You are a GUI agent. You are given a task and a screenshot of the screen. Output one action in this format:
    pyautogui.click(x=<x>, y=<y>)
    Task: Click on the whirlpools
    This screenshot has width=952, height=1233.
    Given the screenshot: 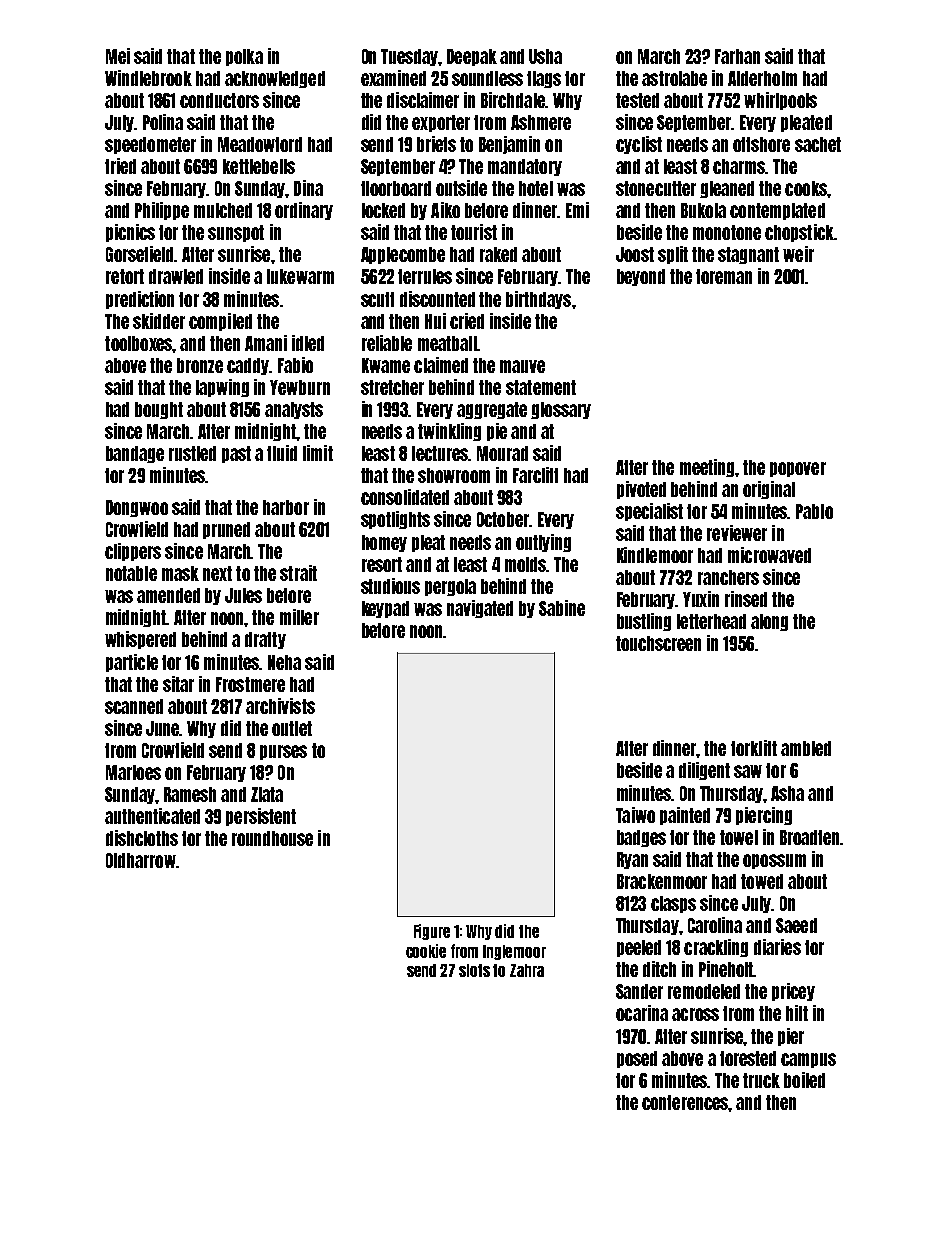 What is the action you would take?
    pyautogui.click(x=780, y=101)
